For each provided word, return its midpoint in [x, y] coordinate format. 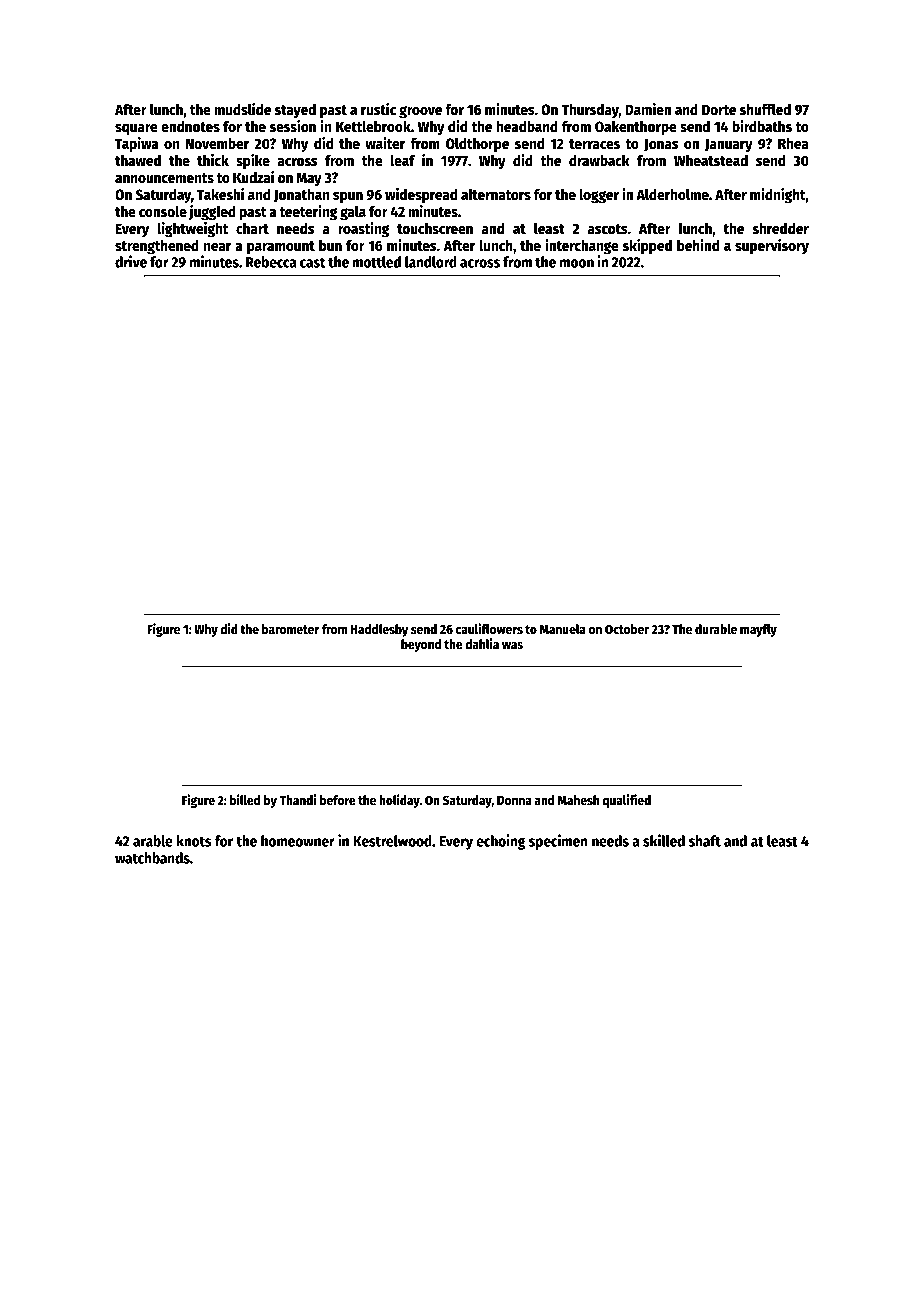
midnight [778, 196]
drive [131, 261]
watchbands [152, 858]
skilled [664, 840]
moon [577, 263]
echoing [500, 842]
